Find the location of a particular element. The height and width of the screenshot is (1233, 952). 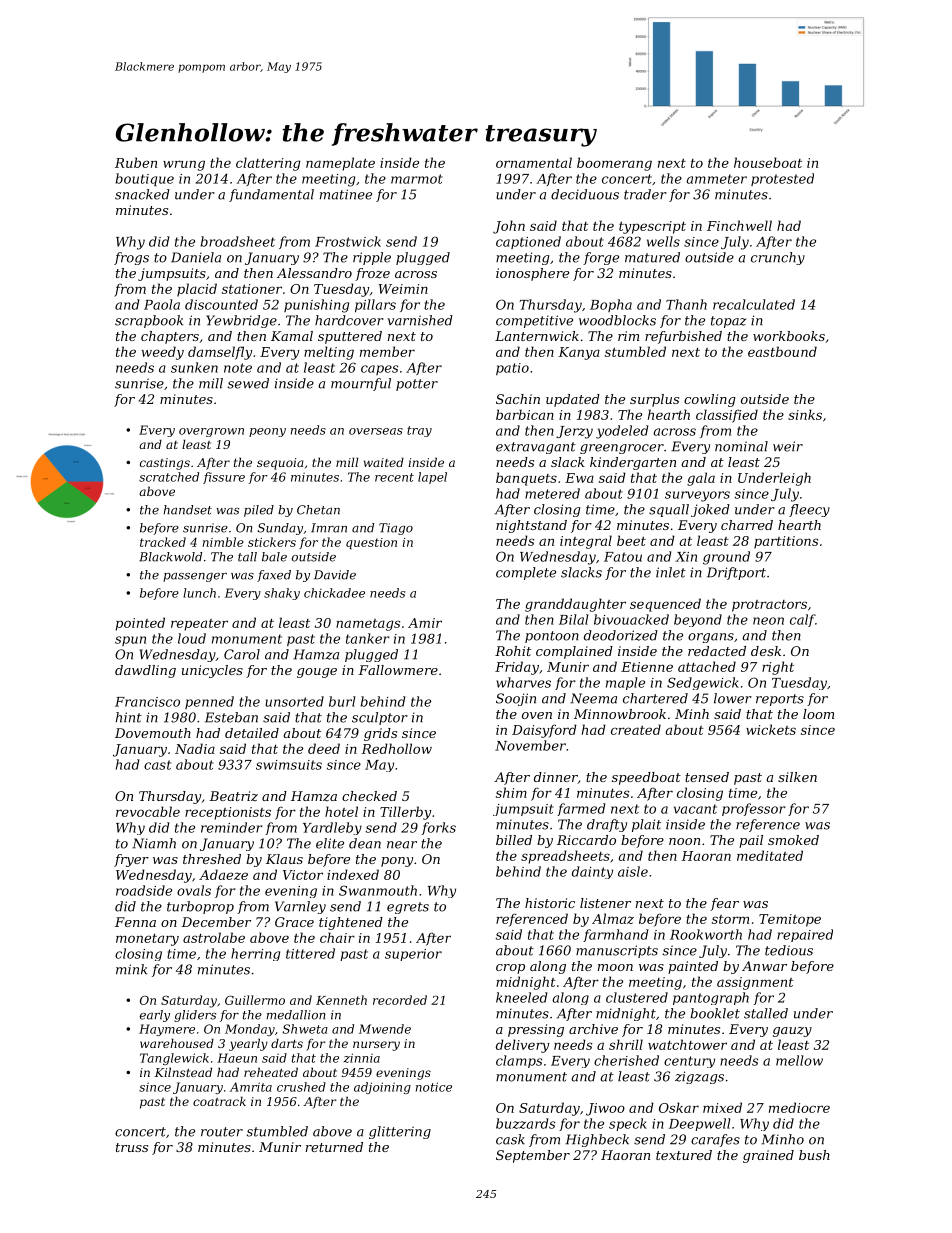

crushed is located at coordinates (301, 1087).
